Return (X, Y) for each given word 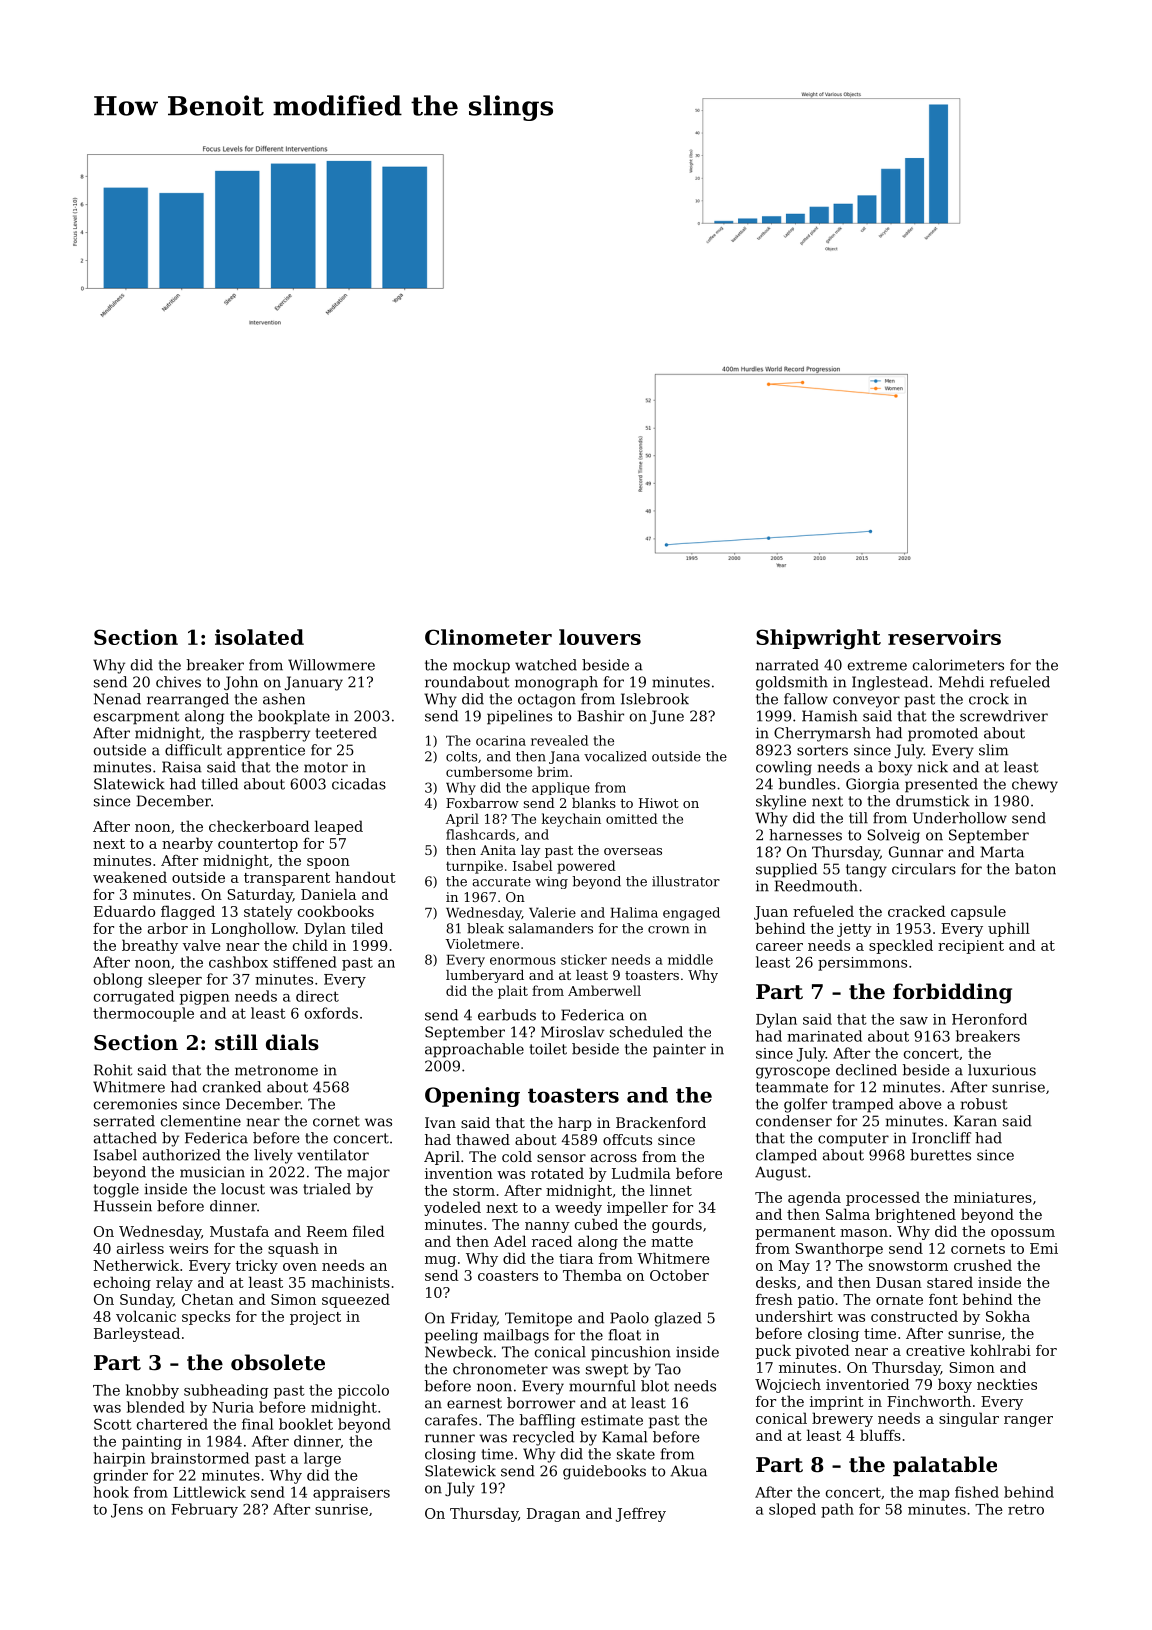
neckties (1007, 1384)
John (241, 683)
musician (212, 1172)
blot (655, 1386)
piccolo (363, 1391)
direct (317, 996)
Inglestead (890, 683)
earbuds (507, 1015)
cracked (917, 911)
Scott (113, 1424)
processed (883, 1198)
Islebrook (655, 699)
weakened (130, 877)
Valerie (552, 912)
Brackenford (661, 1122)
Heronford (989, 1019)
